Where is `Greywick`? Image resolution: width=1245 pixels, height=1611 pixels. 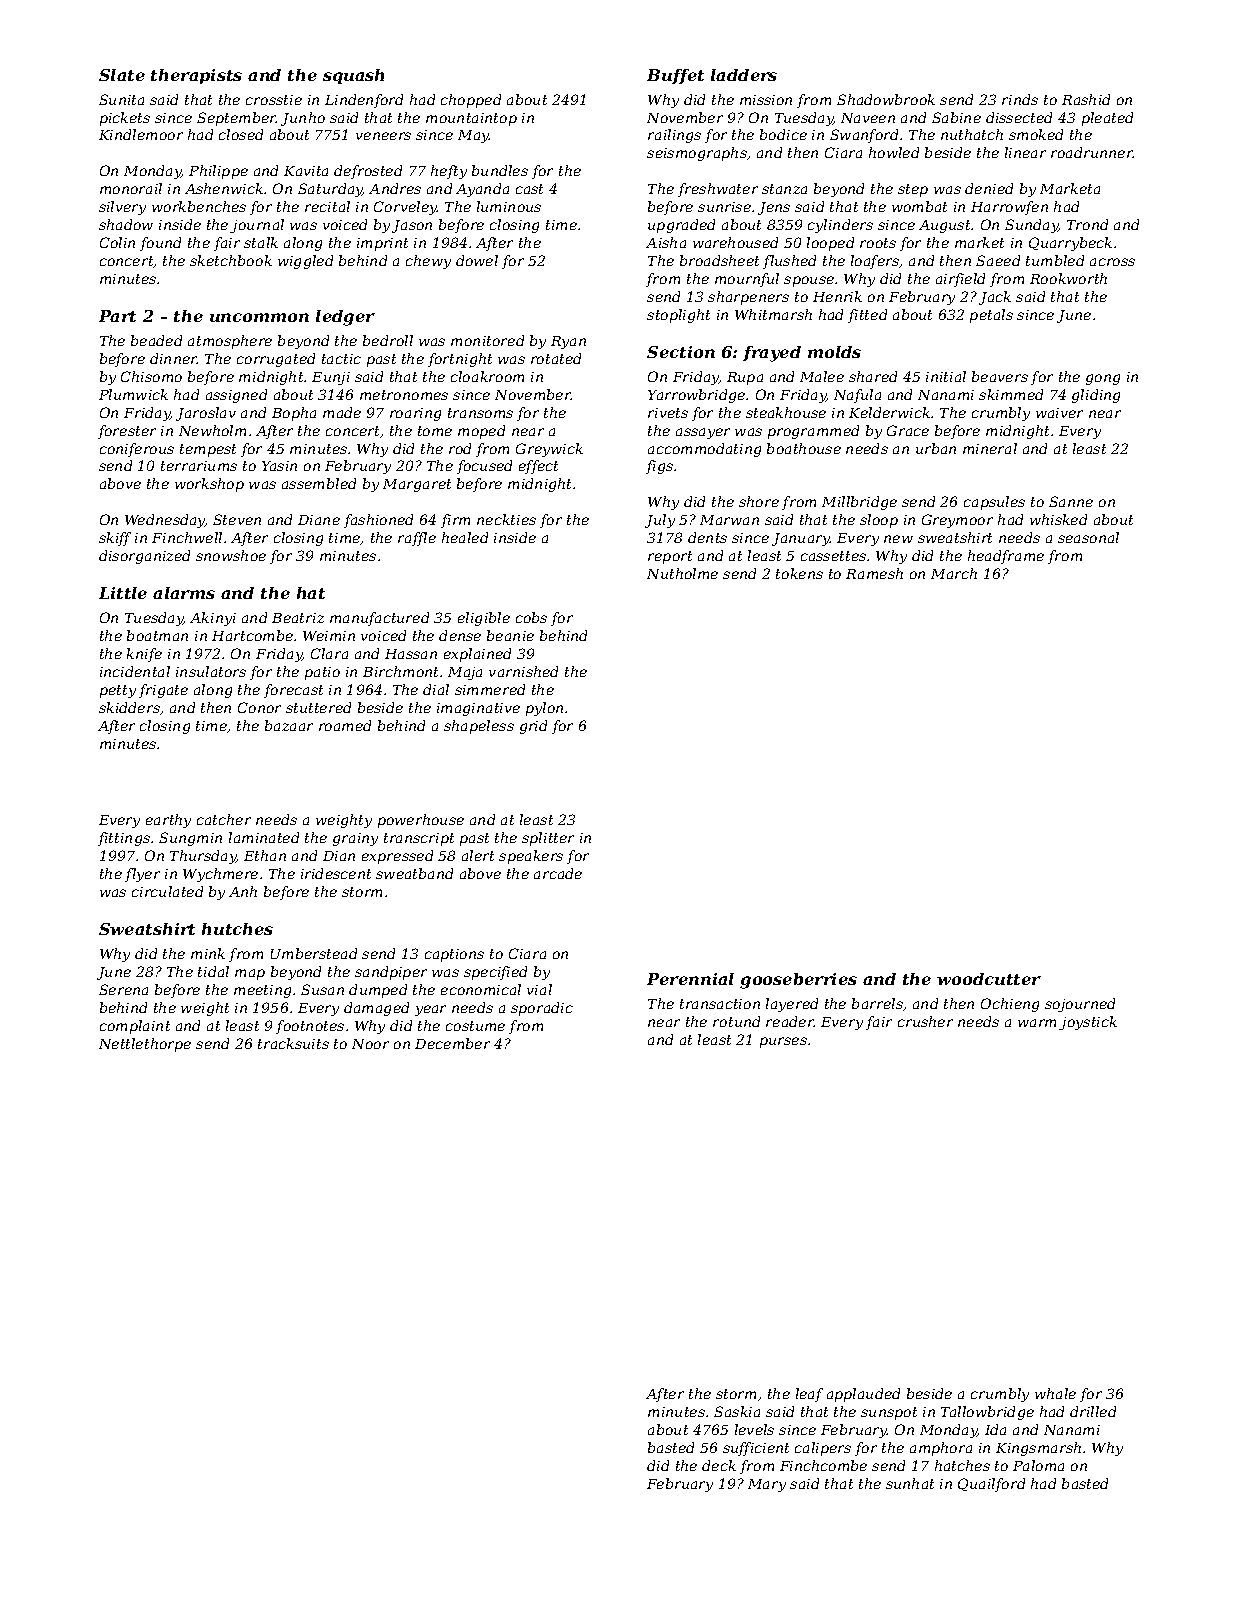
Greywick is located at coordinates (549, 450).
